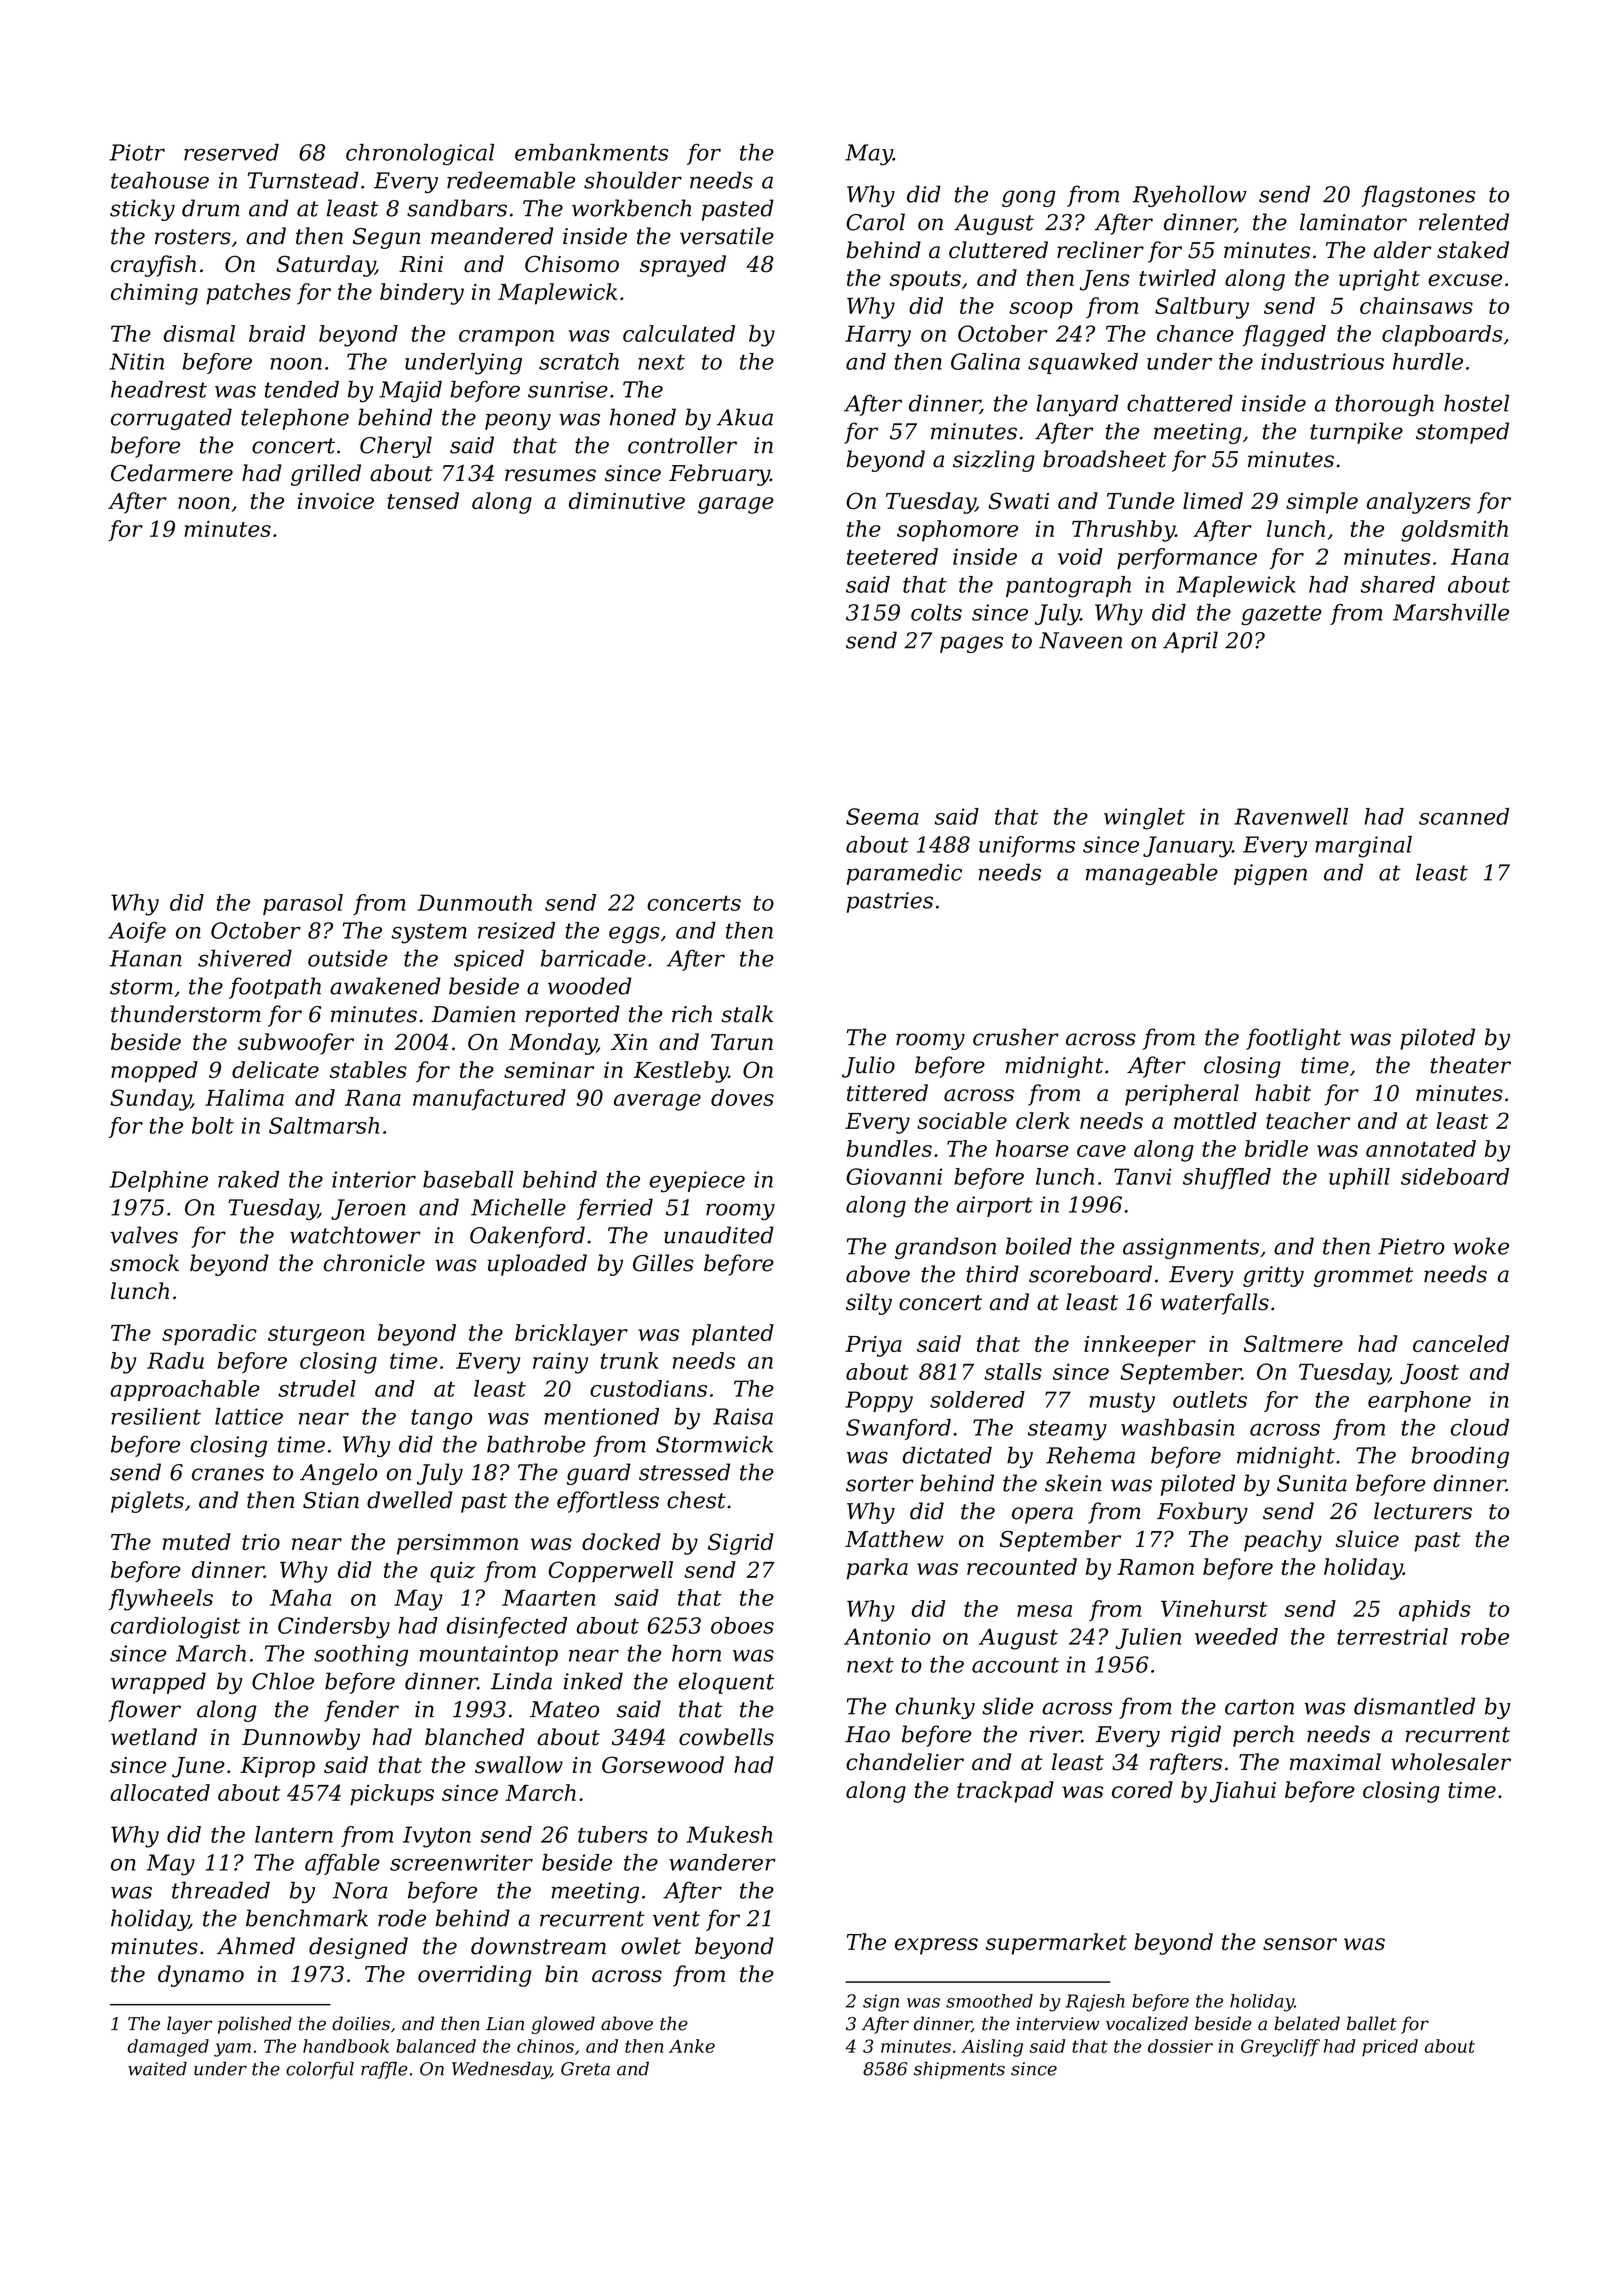 This screenshot has height=2292, width=1620. What do you see at coordinates (572, 264) in the screenshot?
I see `Chisomo` at bounding box center [572, 264].
